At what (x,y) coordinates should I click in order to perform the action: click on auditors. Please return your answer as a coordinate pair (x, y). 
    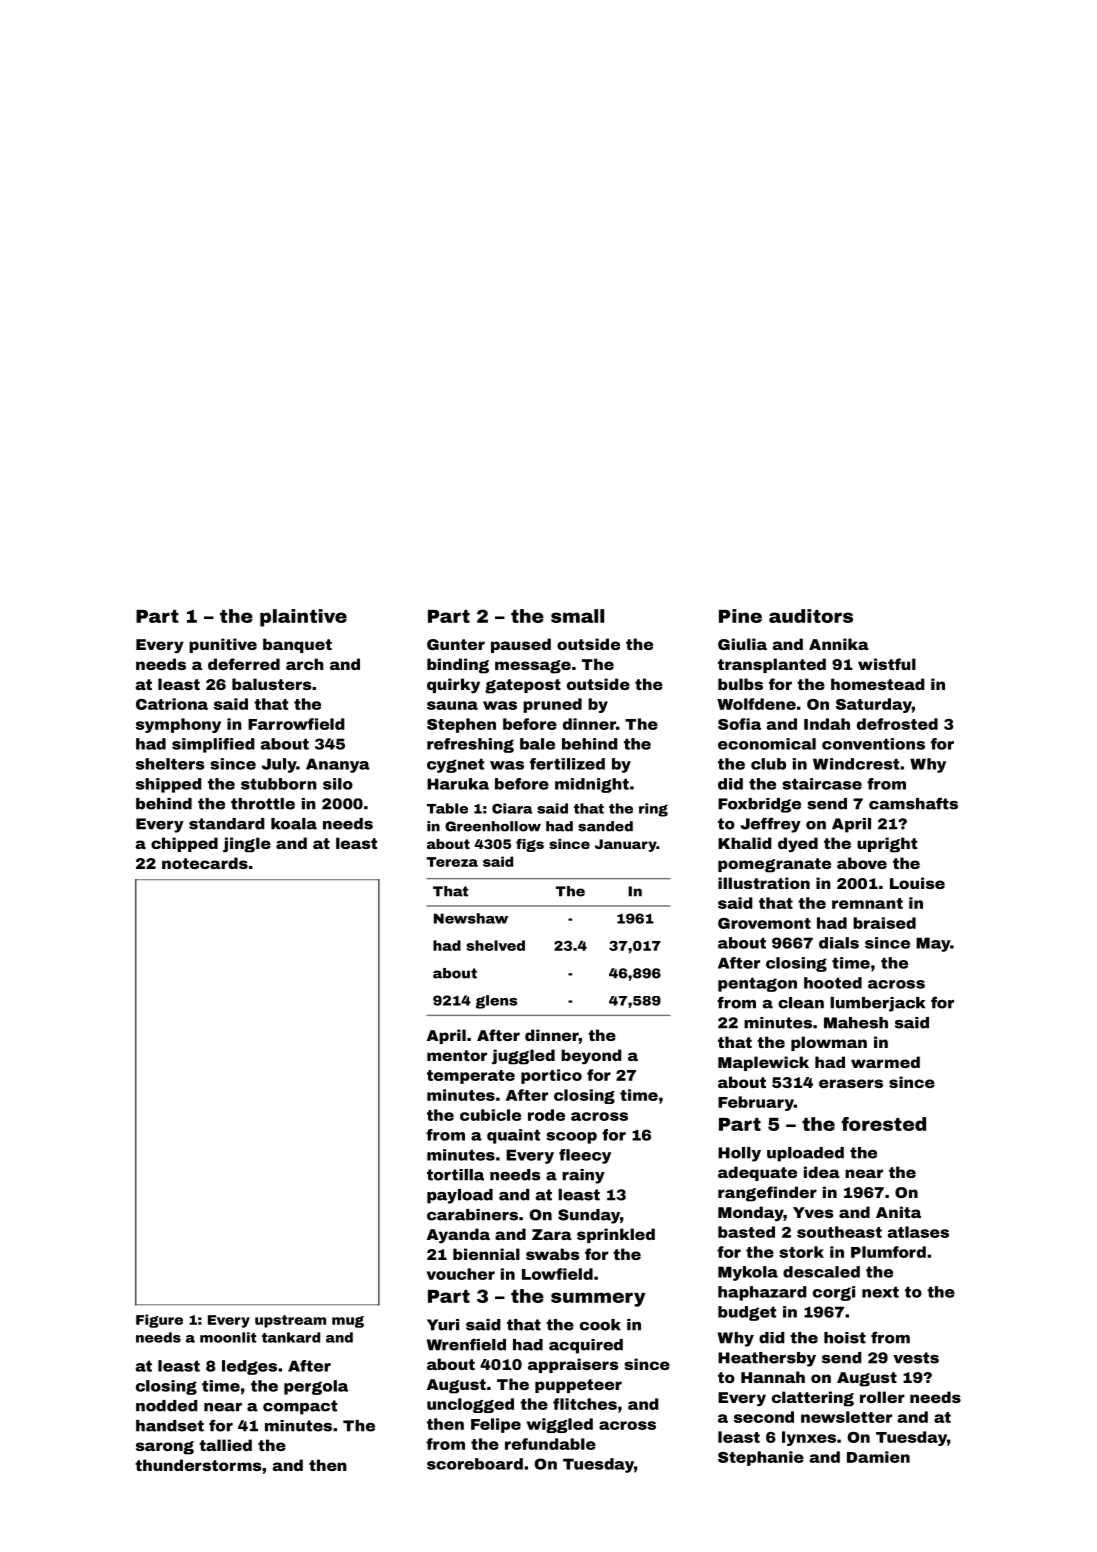
    Looking at the image, I should click on (811, 616).
